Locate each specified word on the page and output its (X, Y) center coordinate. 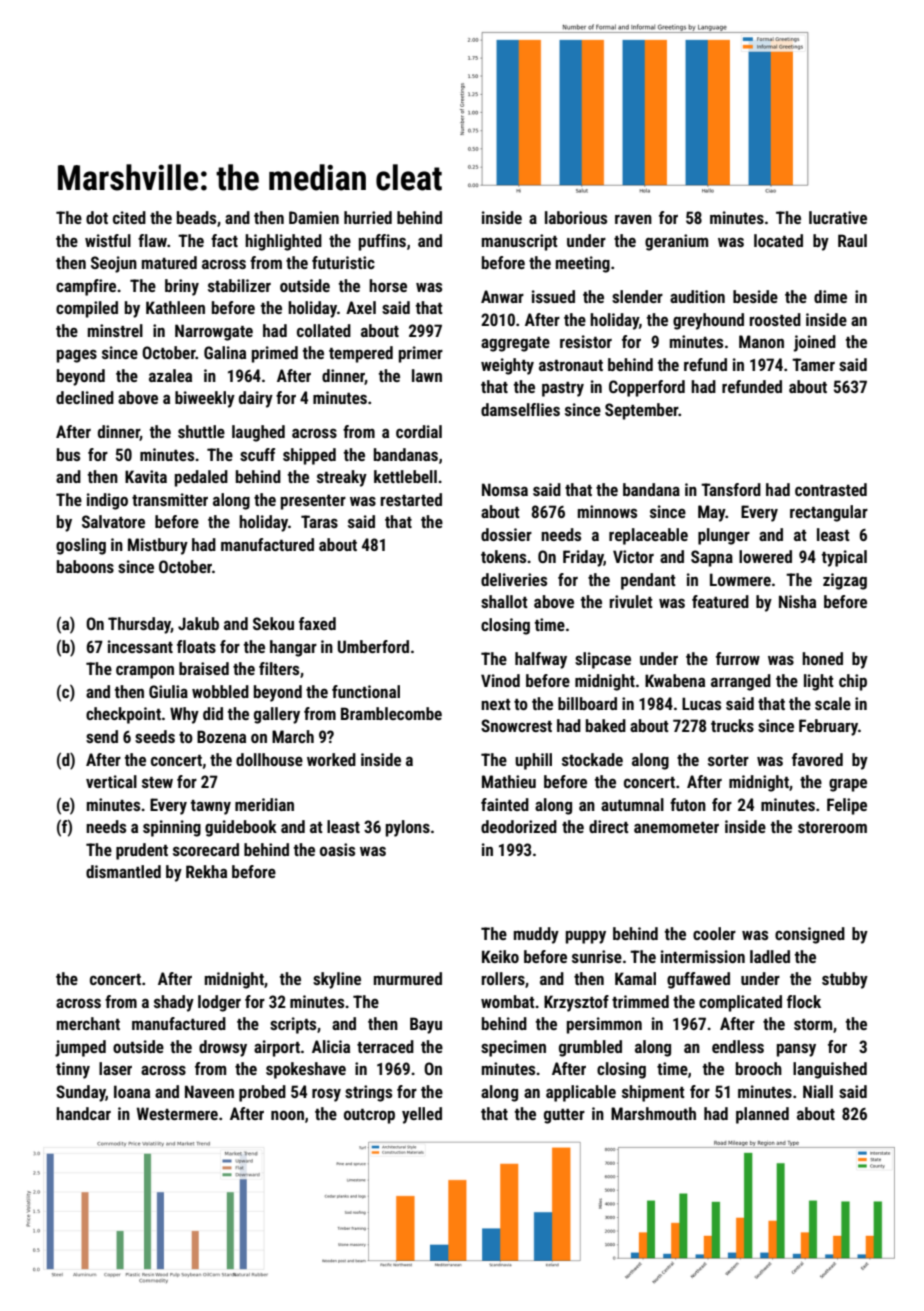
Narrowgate (214, 332)
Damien (314, 217)
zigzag (845, 581)
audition (697, 296)
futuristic (343, 262)
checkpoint (123, 715)
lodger (219, 1003)
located (778, 240)
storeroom (832, 827)
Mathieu (509, 781)
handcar (83, 1113)
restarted (411, 499)
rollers (503, 978)
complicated (740, 1003)
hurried (368, 217)
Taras (319, 521)
